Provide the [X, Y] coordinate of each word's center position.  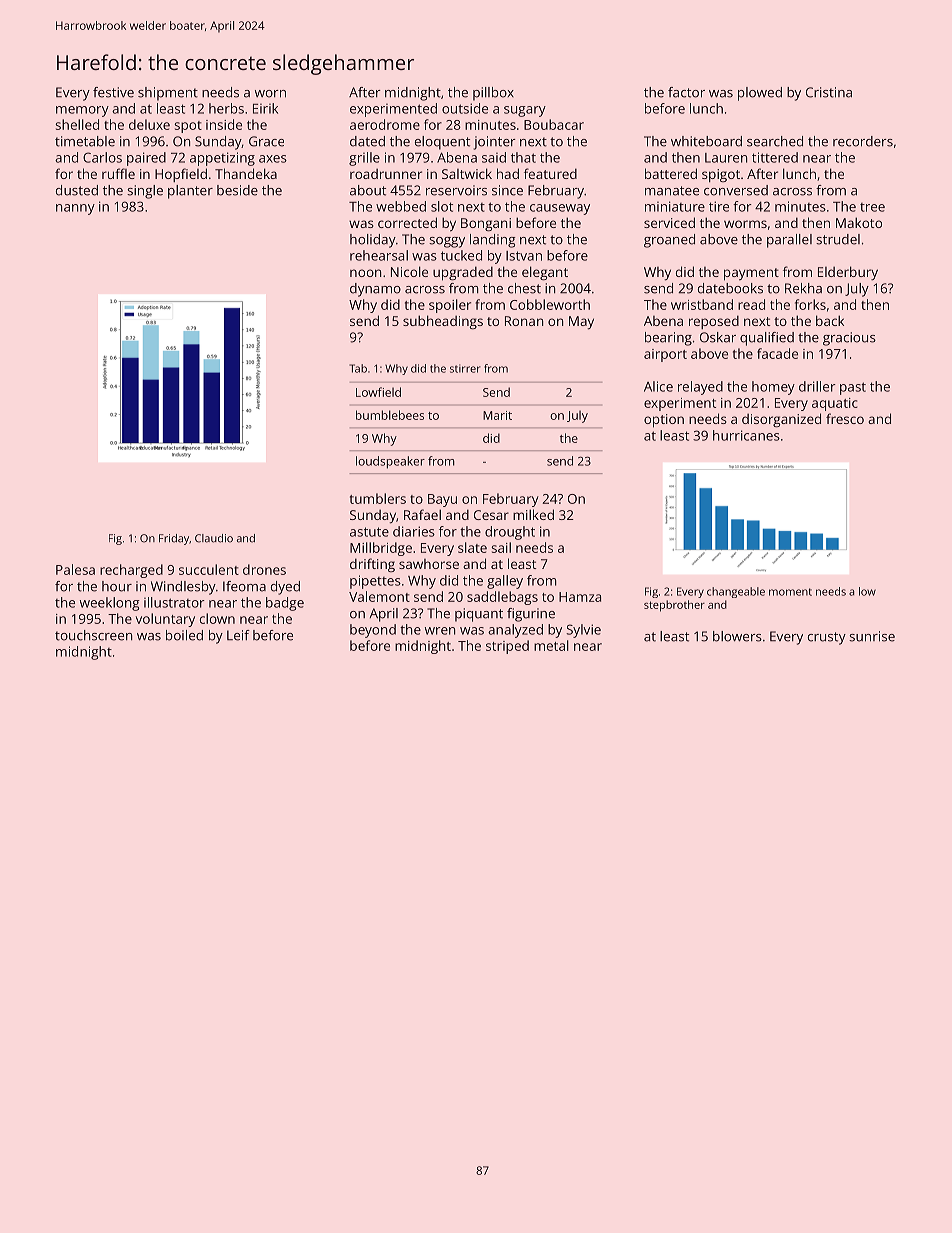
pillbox [493, 94]
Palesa [75, 569]
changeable [736, 592]
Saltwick [467, 173]
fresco [845, 418]
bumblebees [390, 415]
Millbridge [381, 549]
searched [775, 141]
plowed [760, 94]
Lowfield [378, 392]
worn [270, 94]
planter [190, 192]
